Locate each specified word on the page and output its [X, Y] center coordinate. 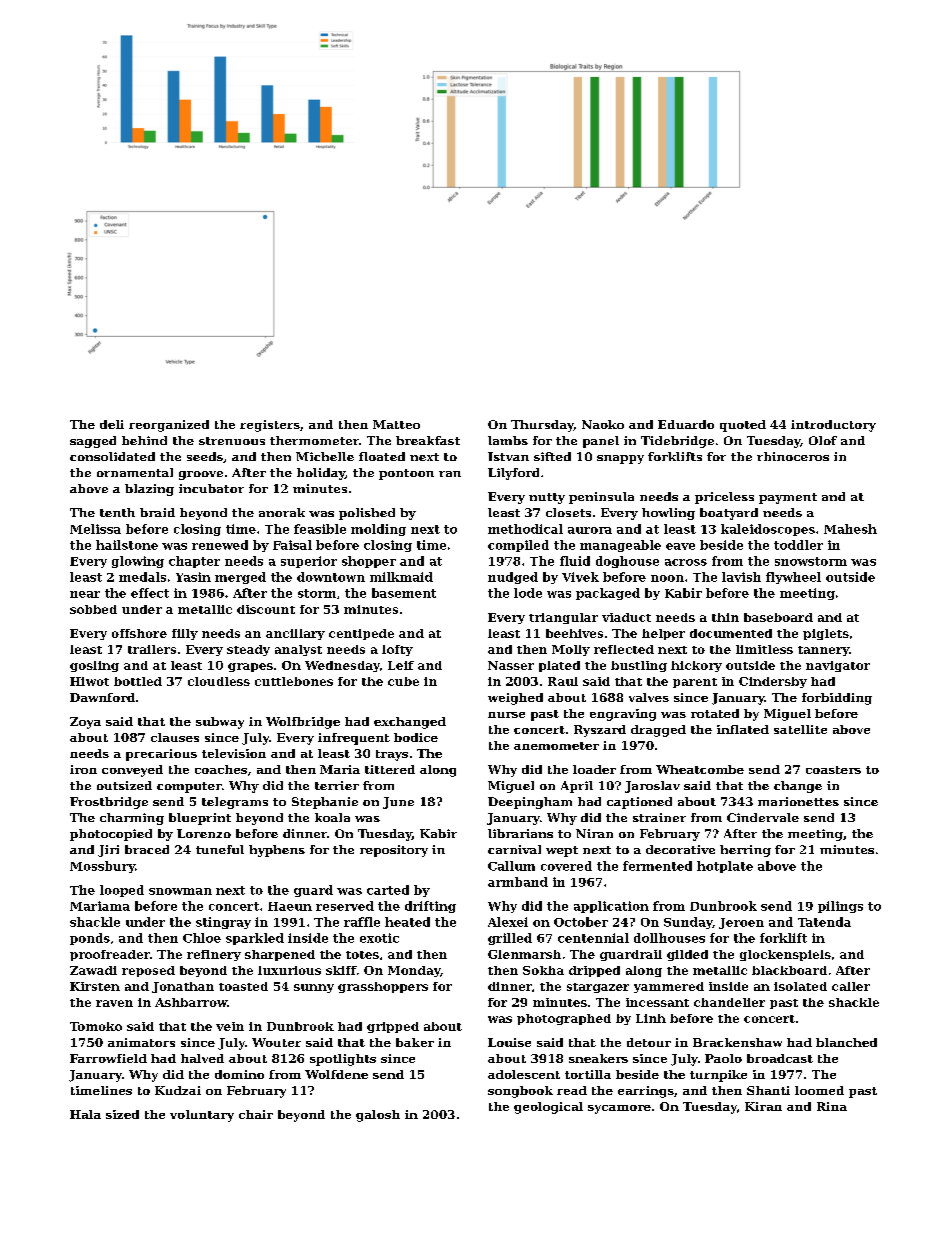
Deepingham [530, 803]
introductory [833, 426]
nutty [547, 498]
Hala [85, 1114]
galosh [378, 1116]
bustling [639, 666]
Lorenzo [204, 833]
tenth [117, 512]
